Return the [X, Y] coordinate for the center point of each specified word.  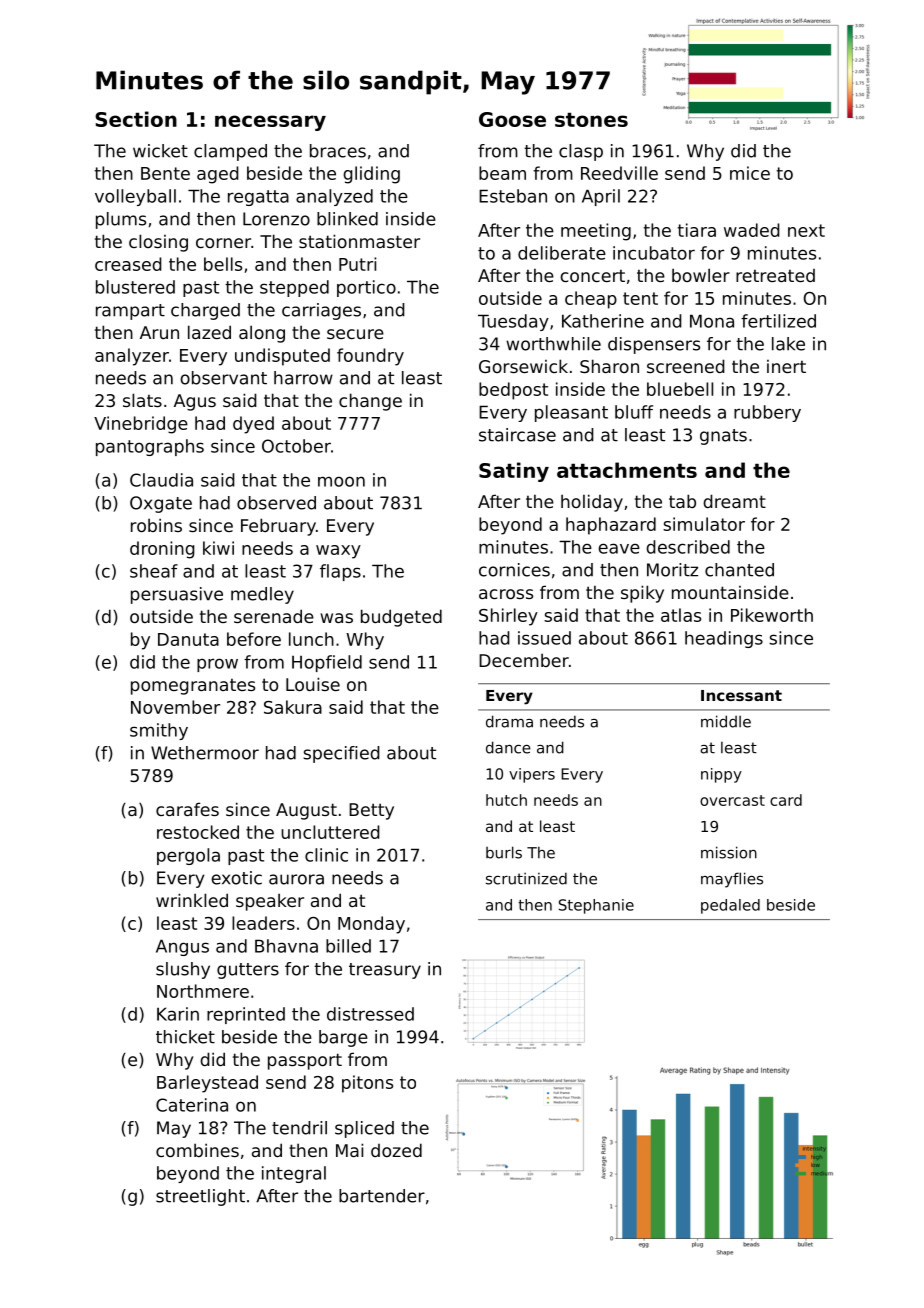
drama [509, 721]
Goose [512, 119]
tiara [697, 230]
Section [136, 119]
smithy [159, 731]
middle [726, 721]
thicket [185, 1037]
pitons [367, 1084]
